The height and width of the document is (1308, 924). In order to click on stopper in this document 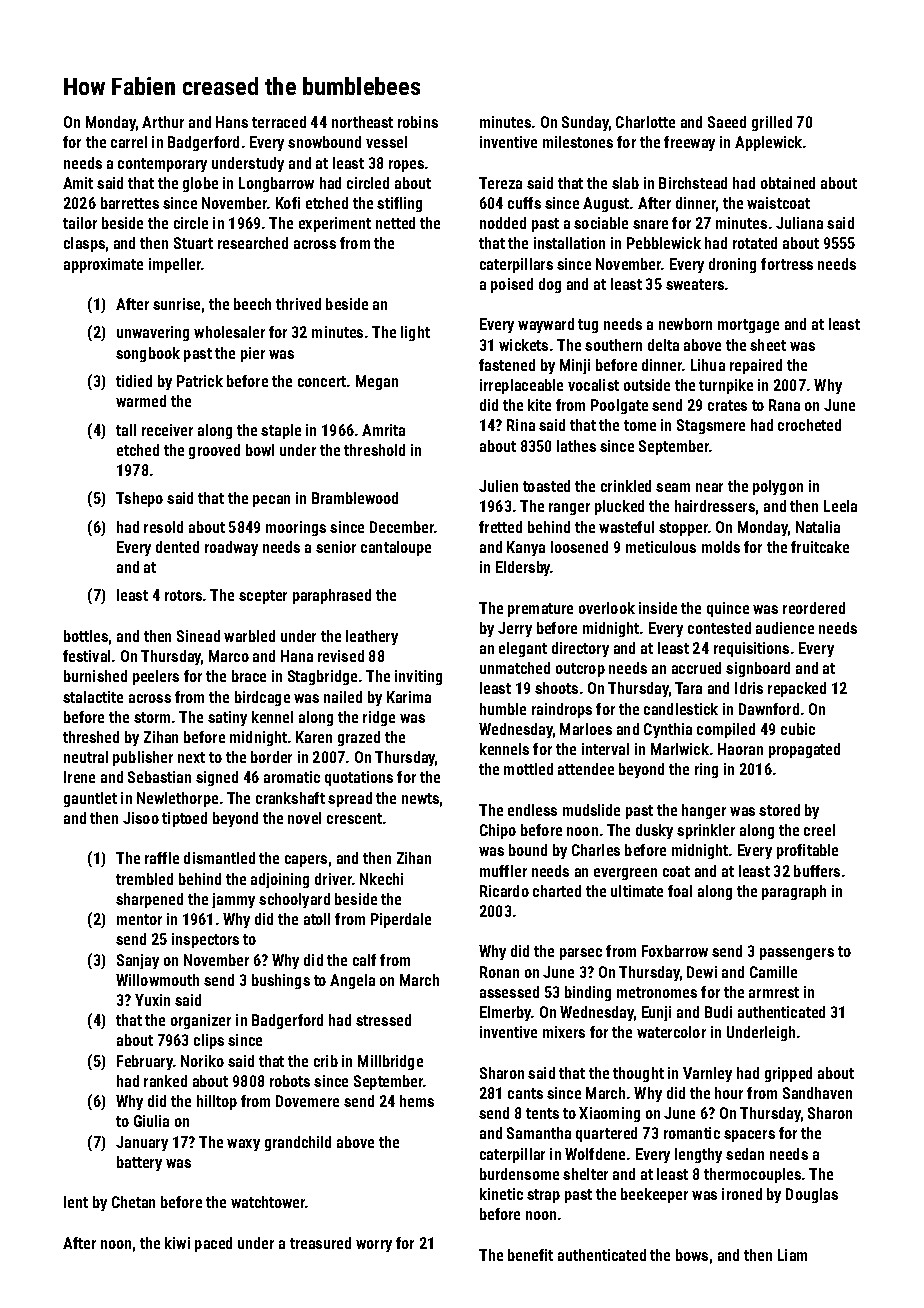, I will do `click(683, 529)`.
